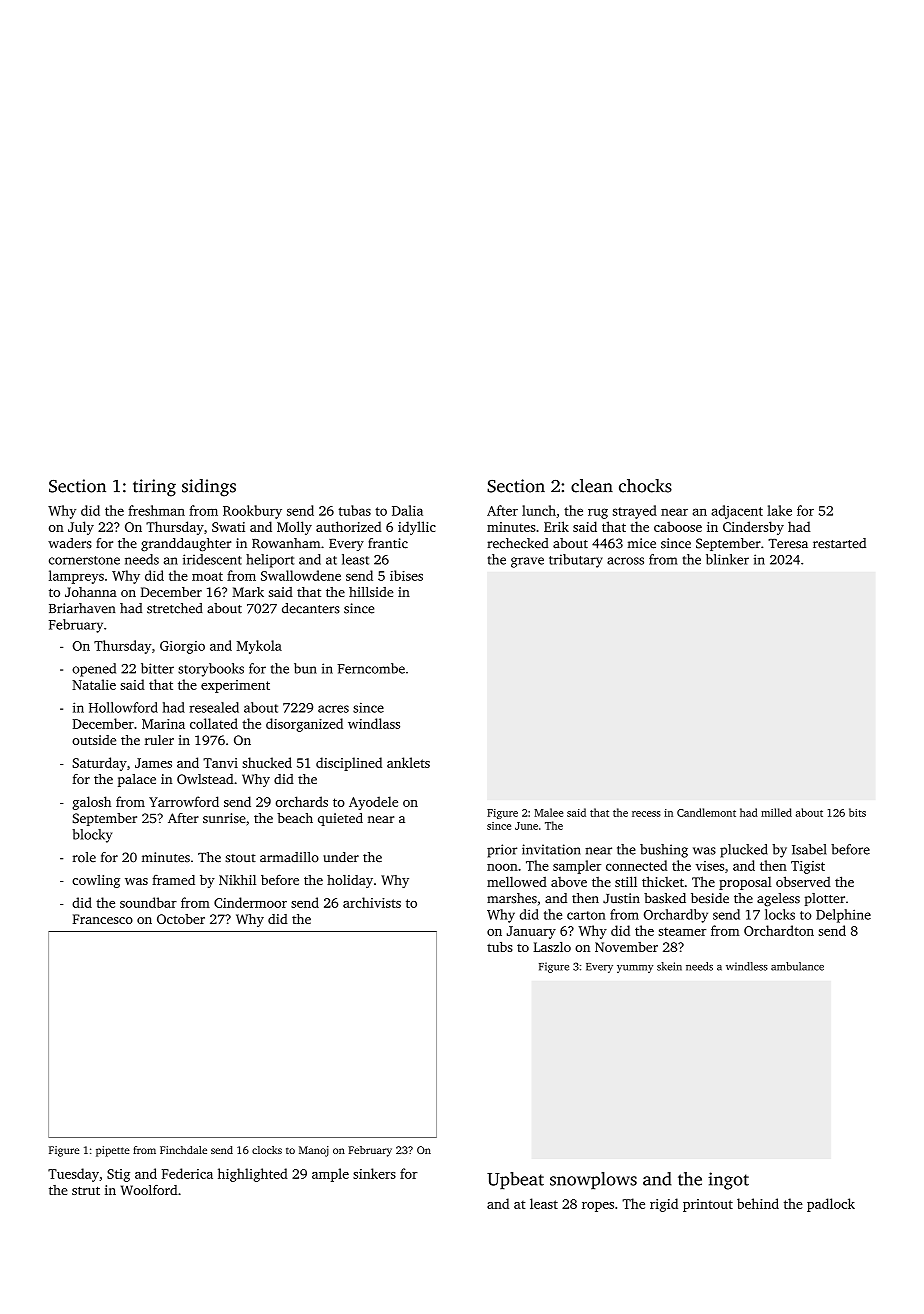  I want to click on milled, so click(776, 812).
